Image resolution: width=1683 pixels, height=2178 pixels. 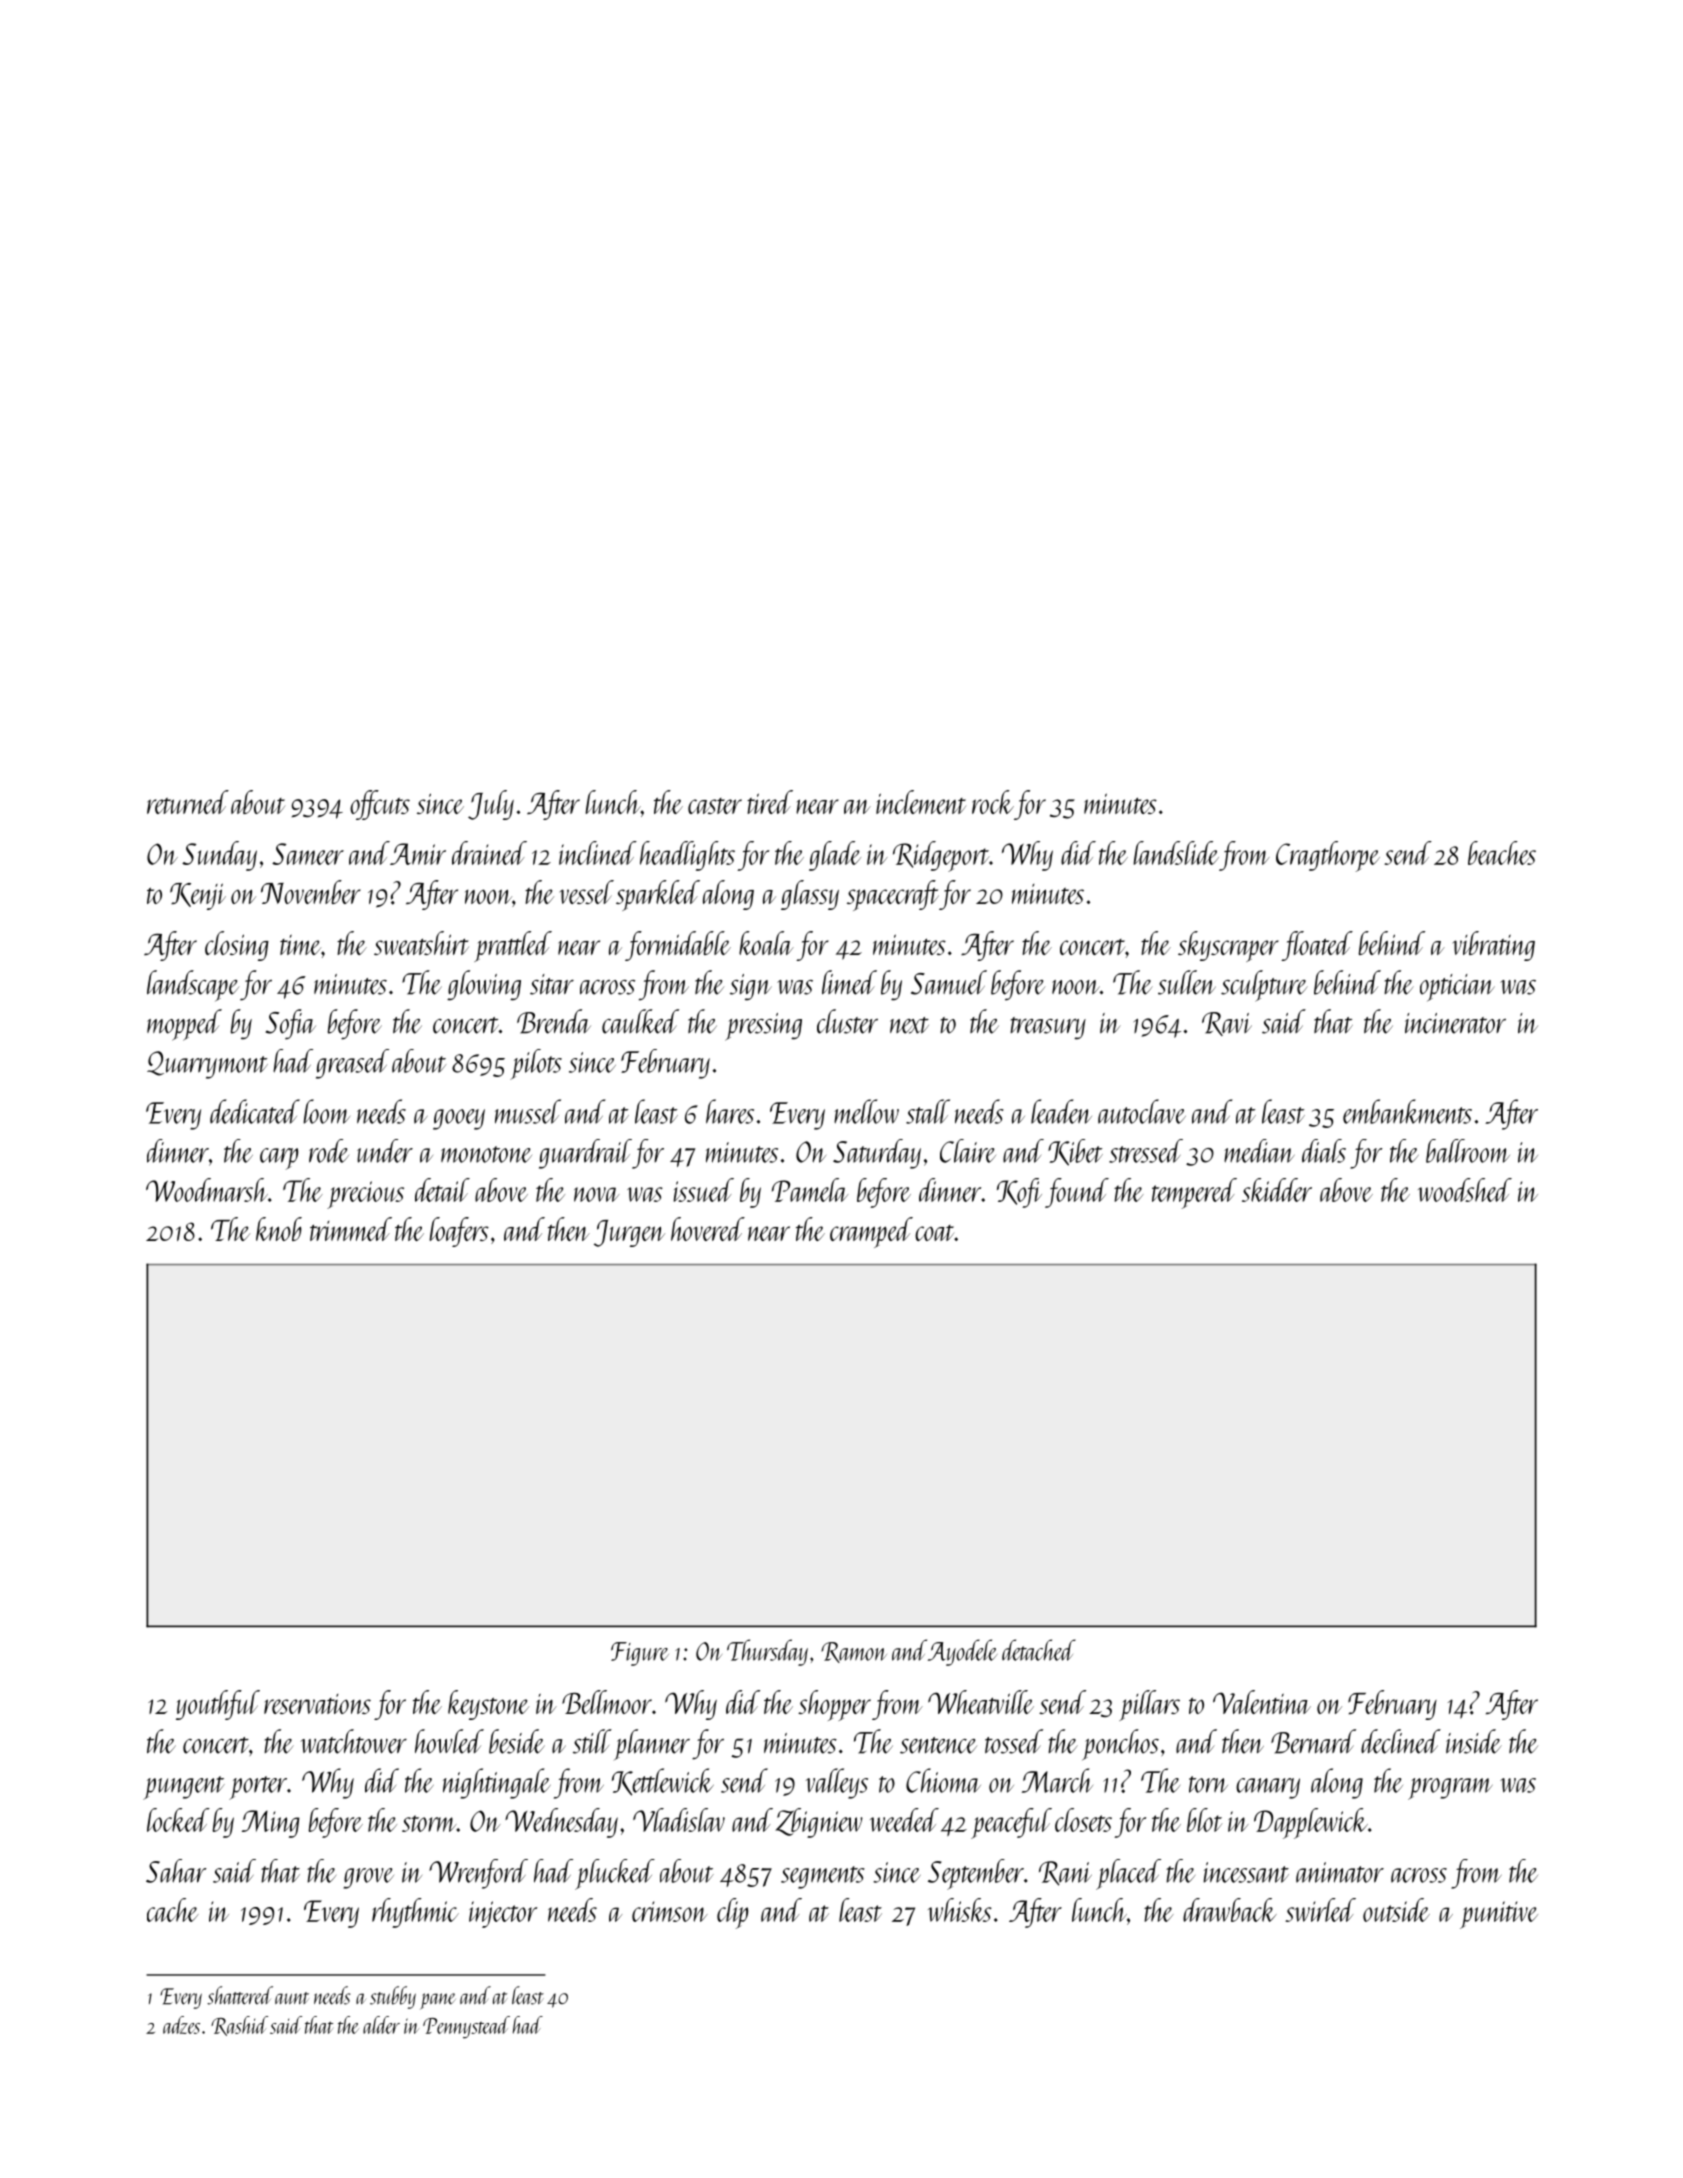 I want to click on program, so click(x=1450, y=1789).
